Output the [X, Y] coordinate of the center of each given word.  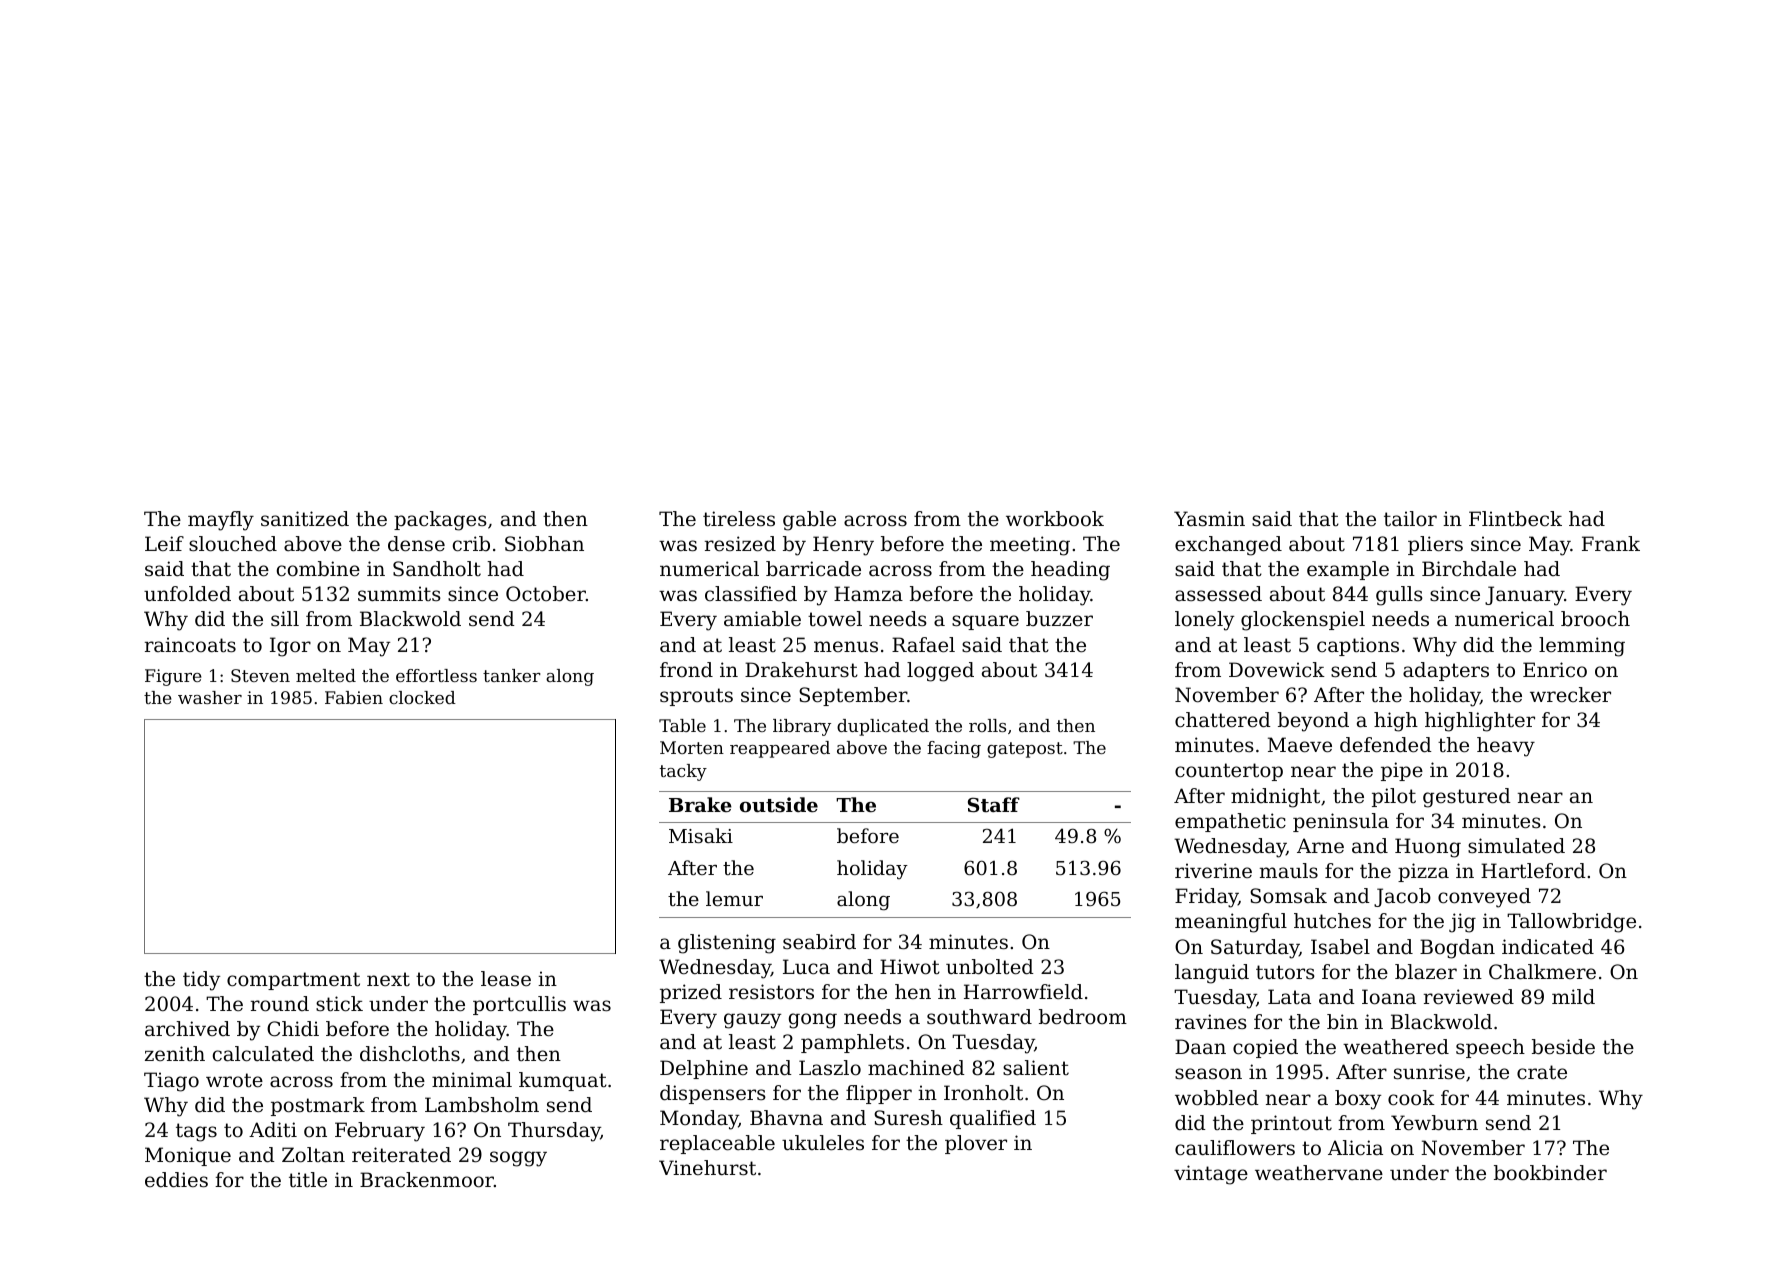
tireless [739, 519]
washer [210, 697]
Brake [700, 804]
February [380, 1132]
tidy [201, 981]
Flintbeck [1515, 519]
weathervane [1319, 1173]
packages [440, 521]
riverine [1213, 870]
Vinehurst [707, 1168]
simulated [1516, 846]
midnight [1275, 798]
